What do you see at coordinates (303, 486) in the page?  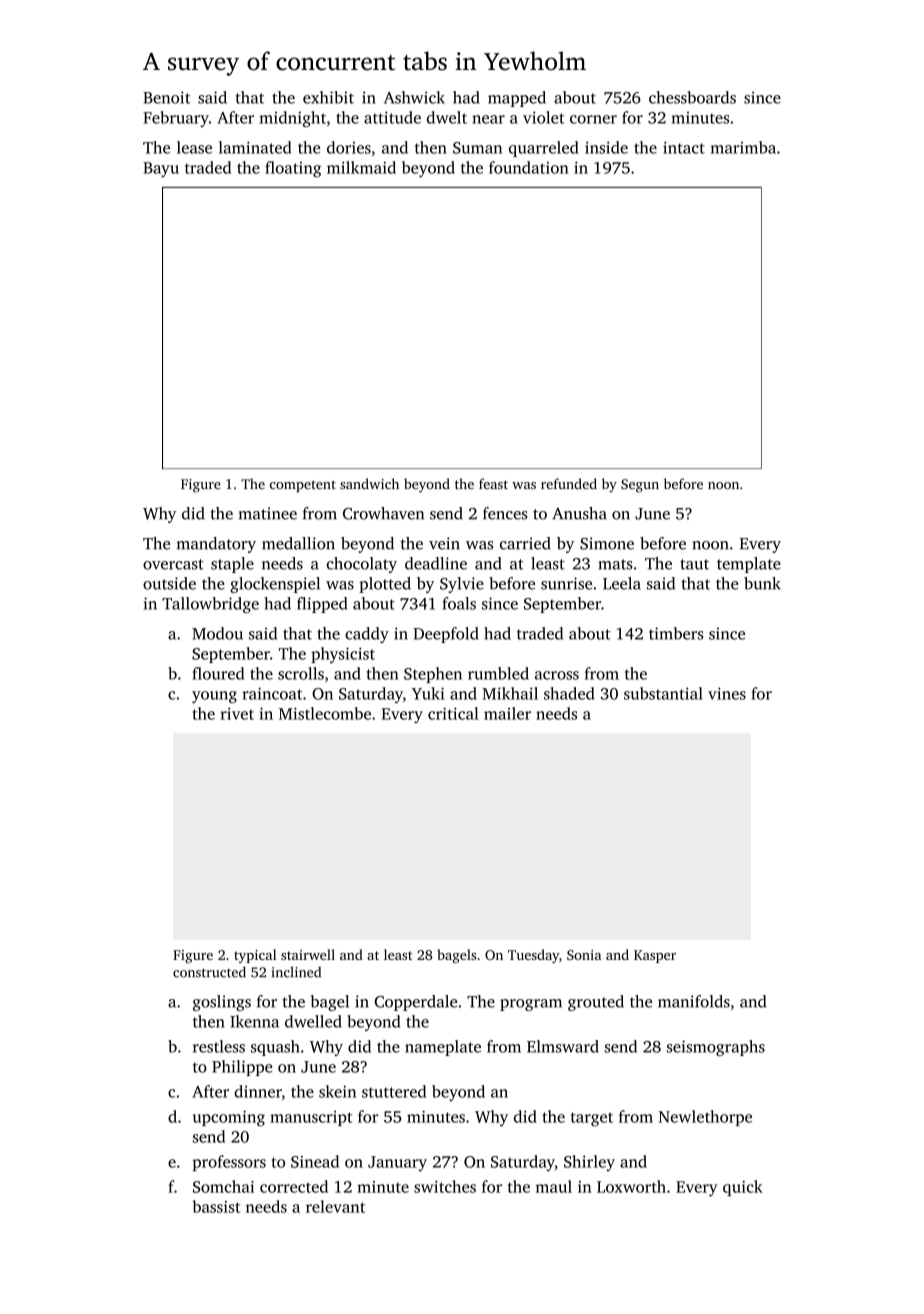 I see `competent` at bounding box center [303, 486].
